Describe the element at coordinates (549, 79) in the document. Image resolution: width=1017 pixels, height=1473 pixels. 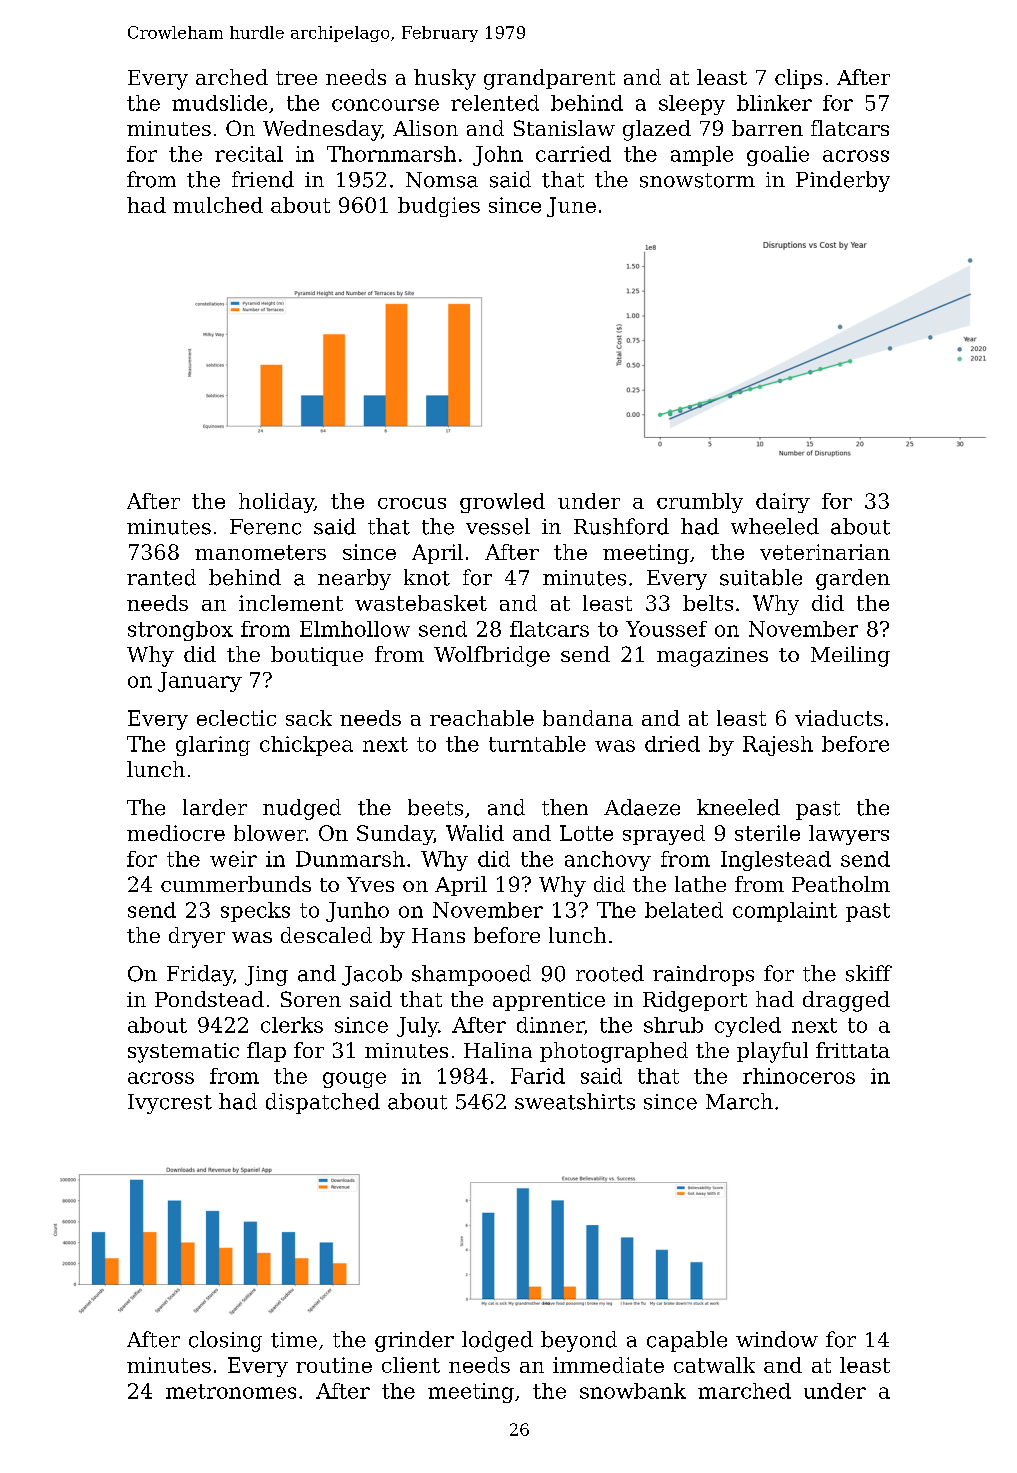
I see `grandparent` at that location.
